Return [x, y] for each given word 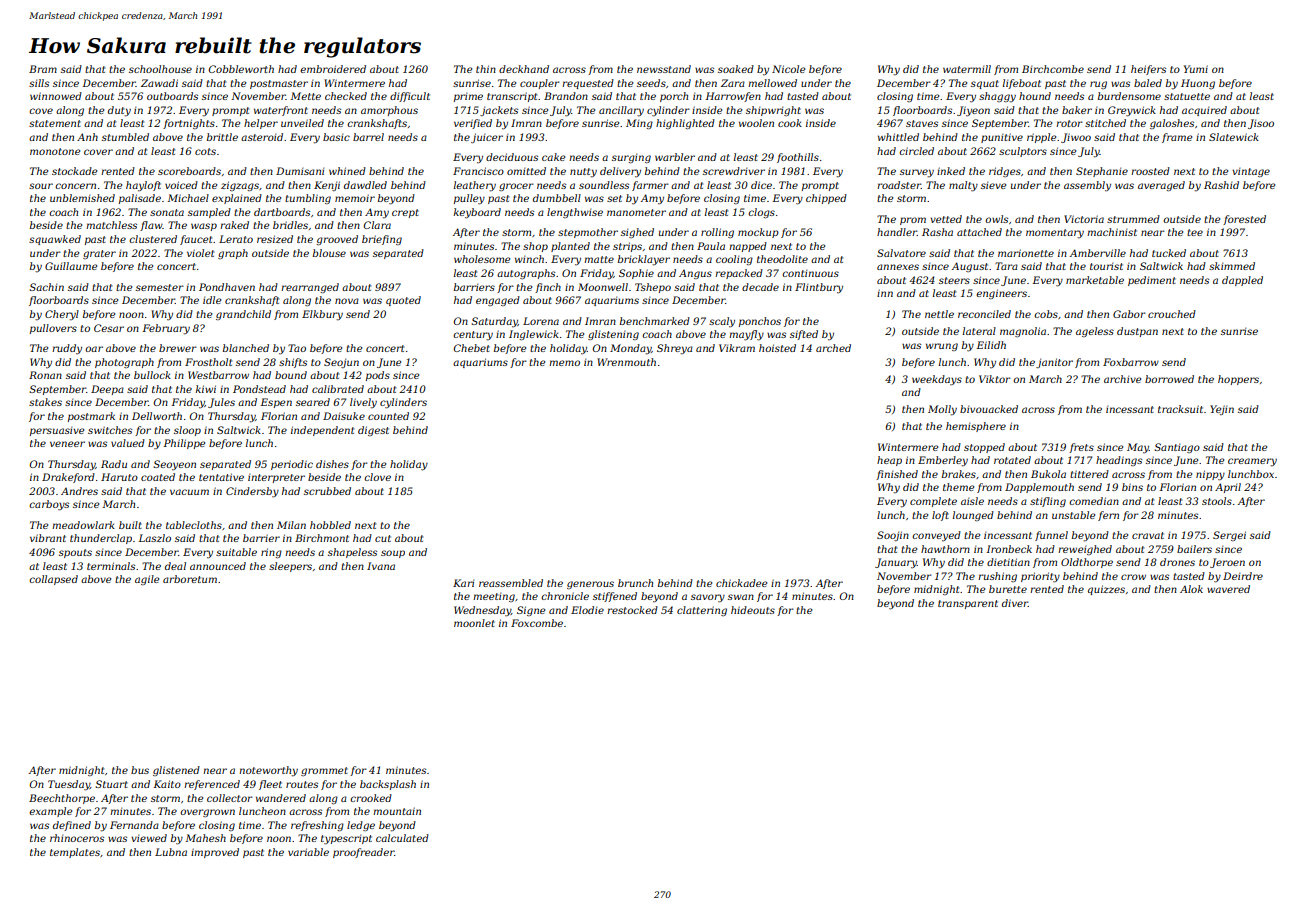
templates [75, 853]
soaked [736, 69]
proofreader [364, 853]
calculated [402, 838]
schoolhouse [160, 69]
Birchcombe [1053, 69]
